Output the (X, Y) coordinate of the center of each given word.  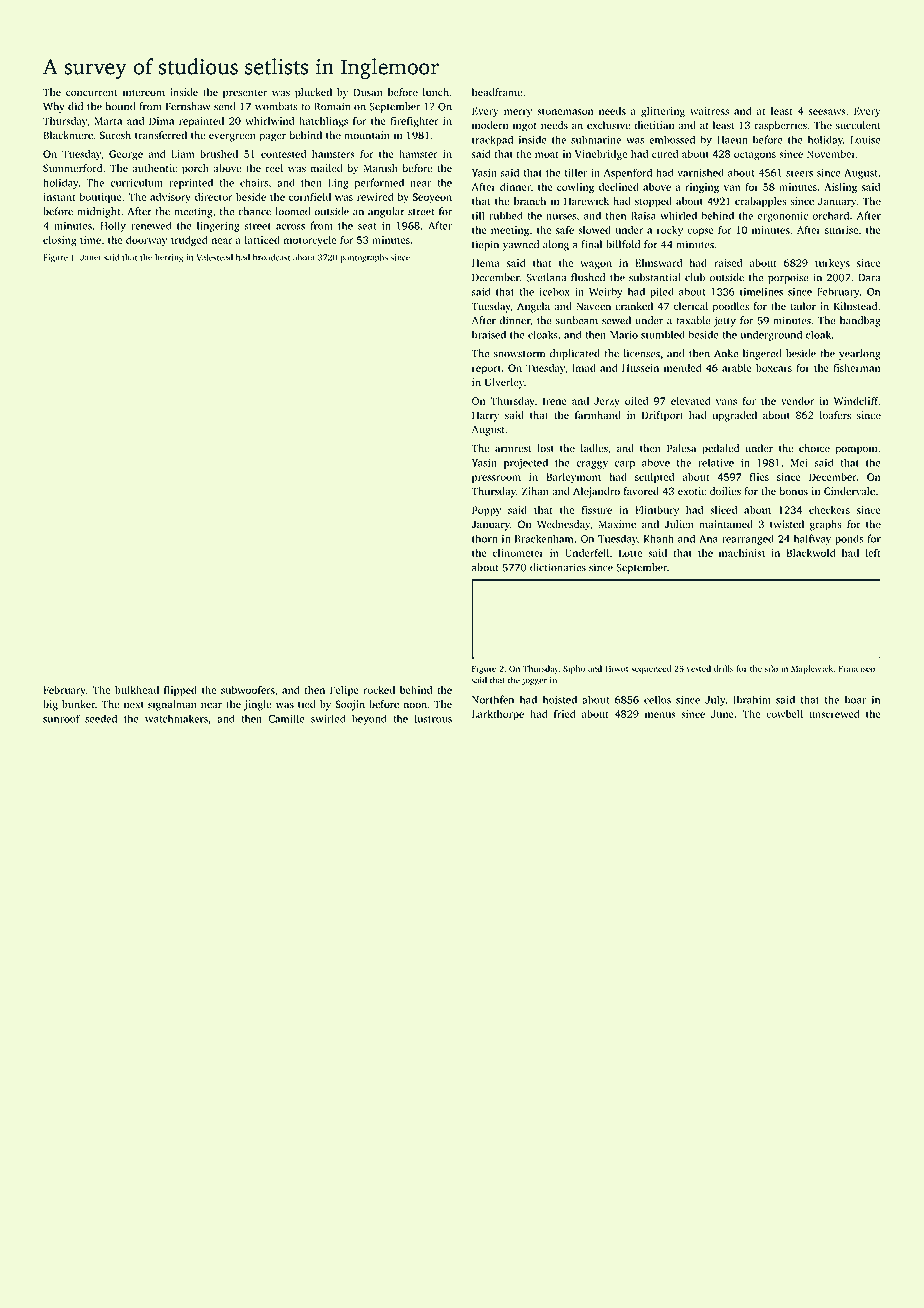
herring (169, 258)
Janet (90, 257)
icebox (554, 291)
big (50, 705)
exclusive (608, 125)
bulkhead (137, 690)
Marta (108, 121)
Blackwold (811, 553)
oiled (636, 401)
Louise (865, 140)
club (695, 277)
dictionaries (558, 567)
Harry (485, 416)
